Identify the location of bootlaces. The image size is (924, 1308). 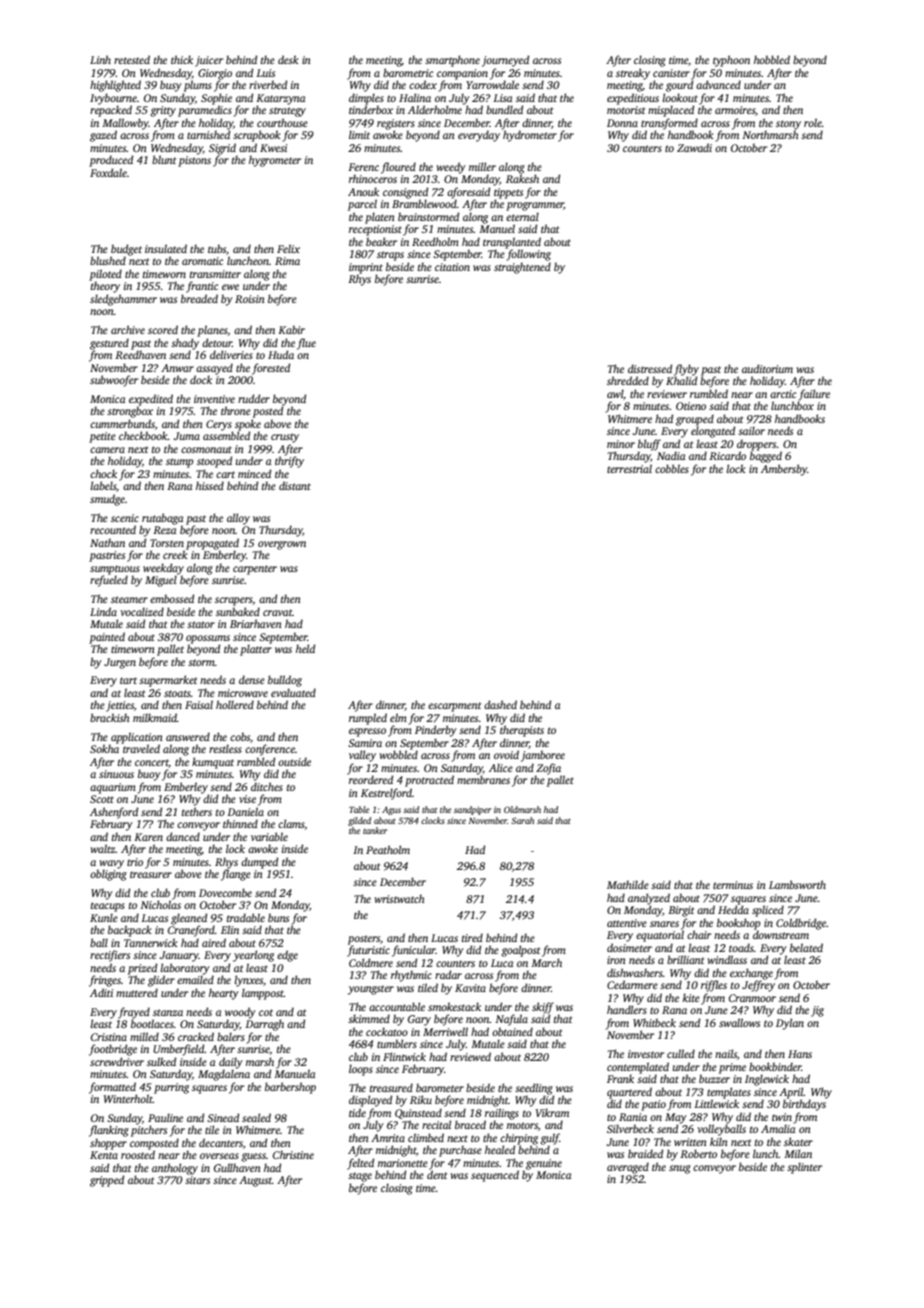
(152, 1023).
